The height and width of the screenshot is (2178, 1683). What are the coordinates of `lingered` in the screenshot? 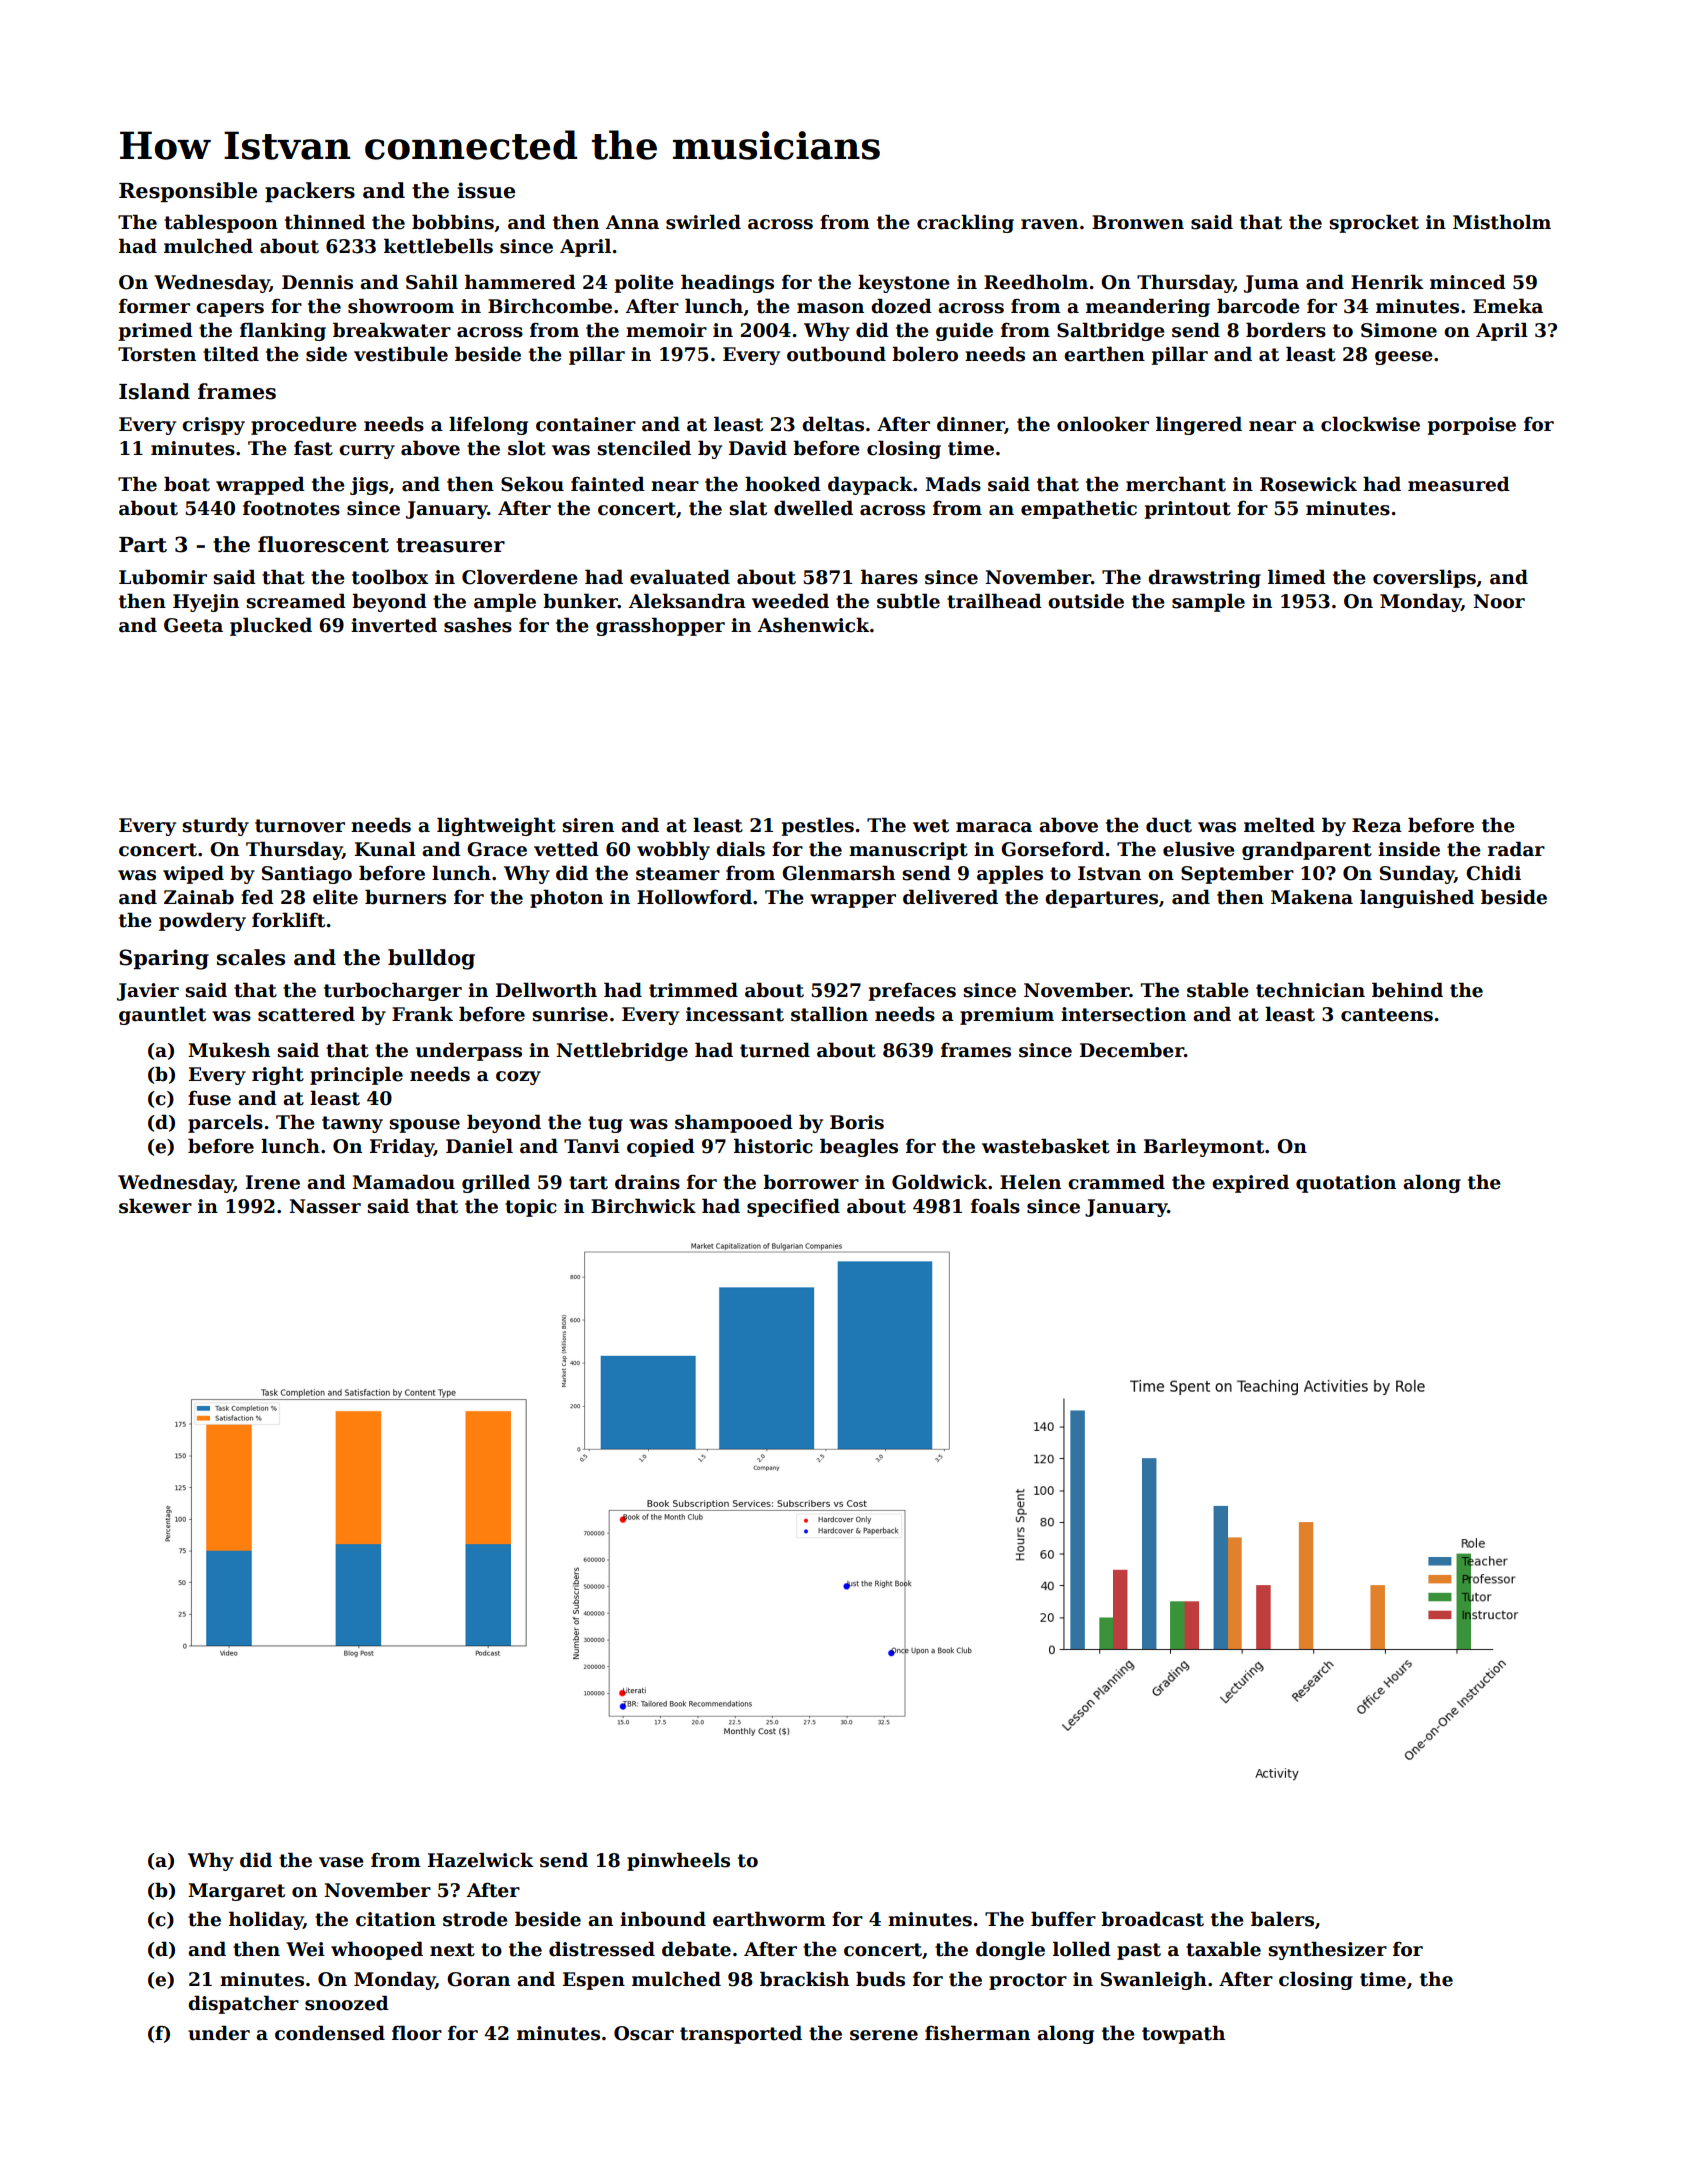 It's located at (1199, 425).
